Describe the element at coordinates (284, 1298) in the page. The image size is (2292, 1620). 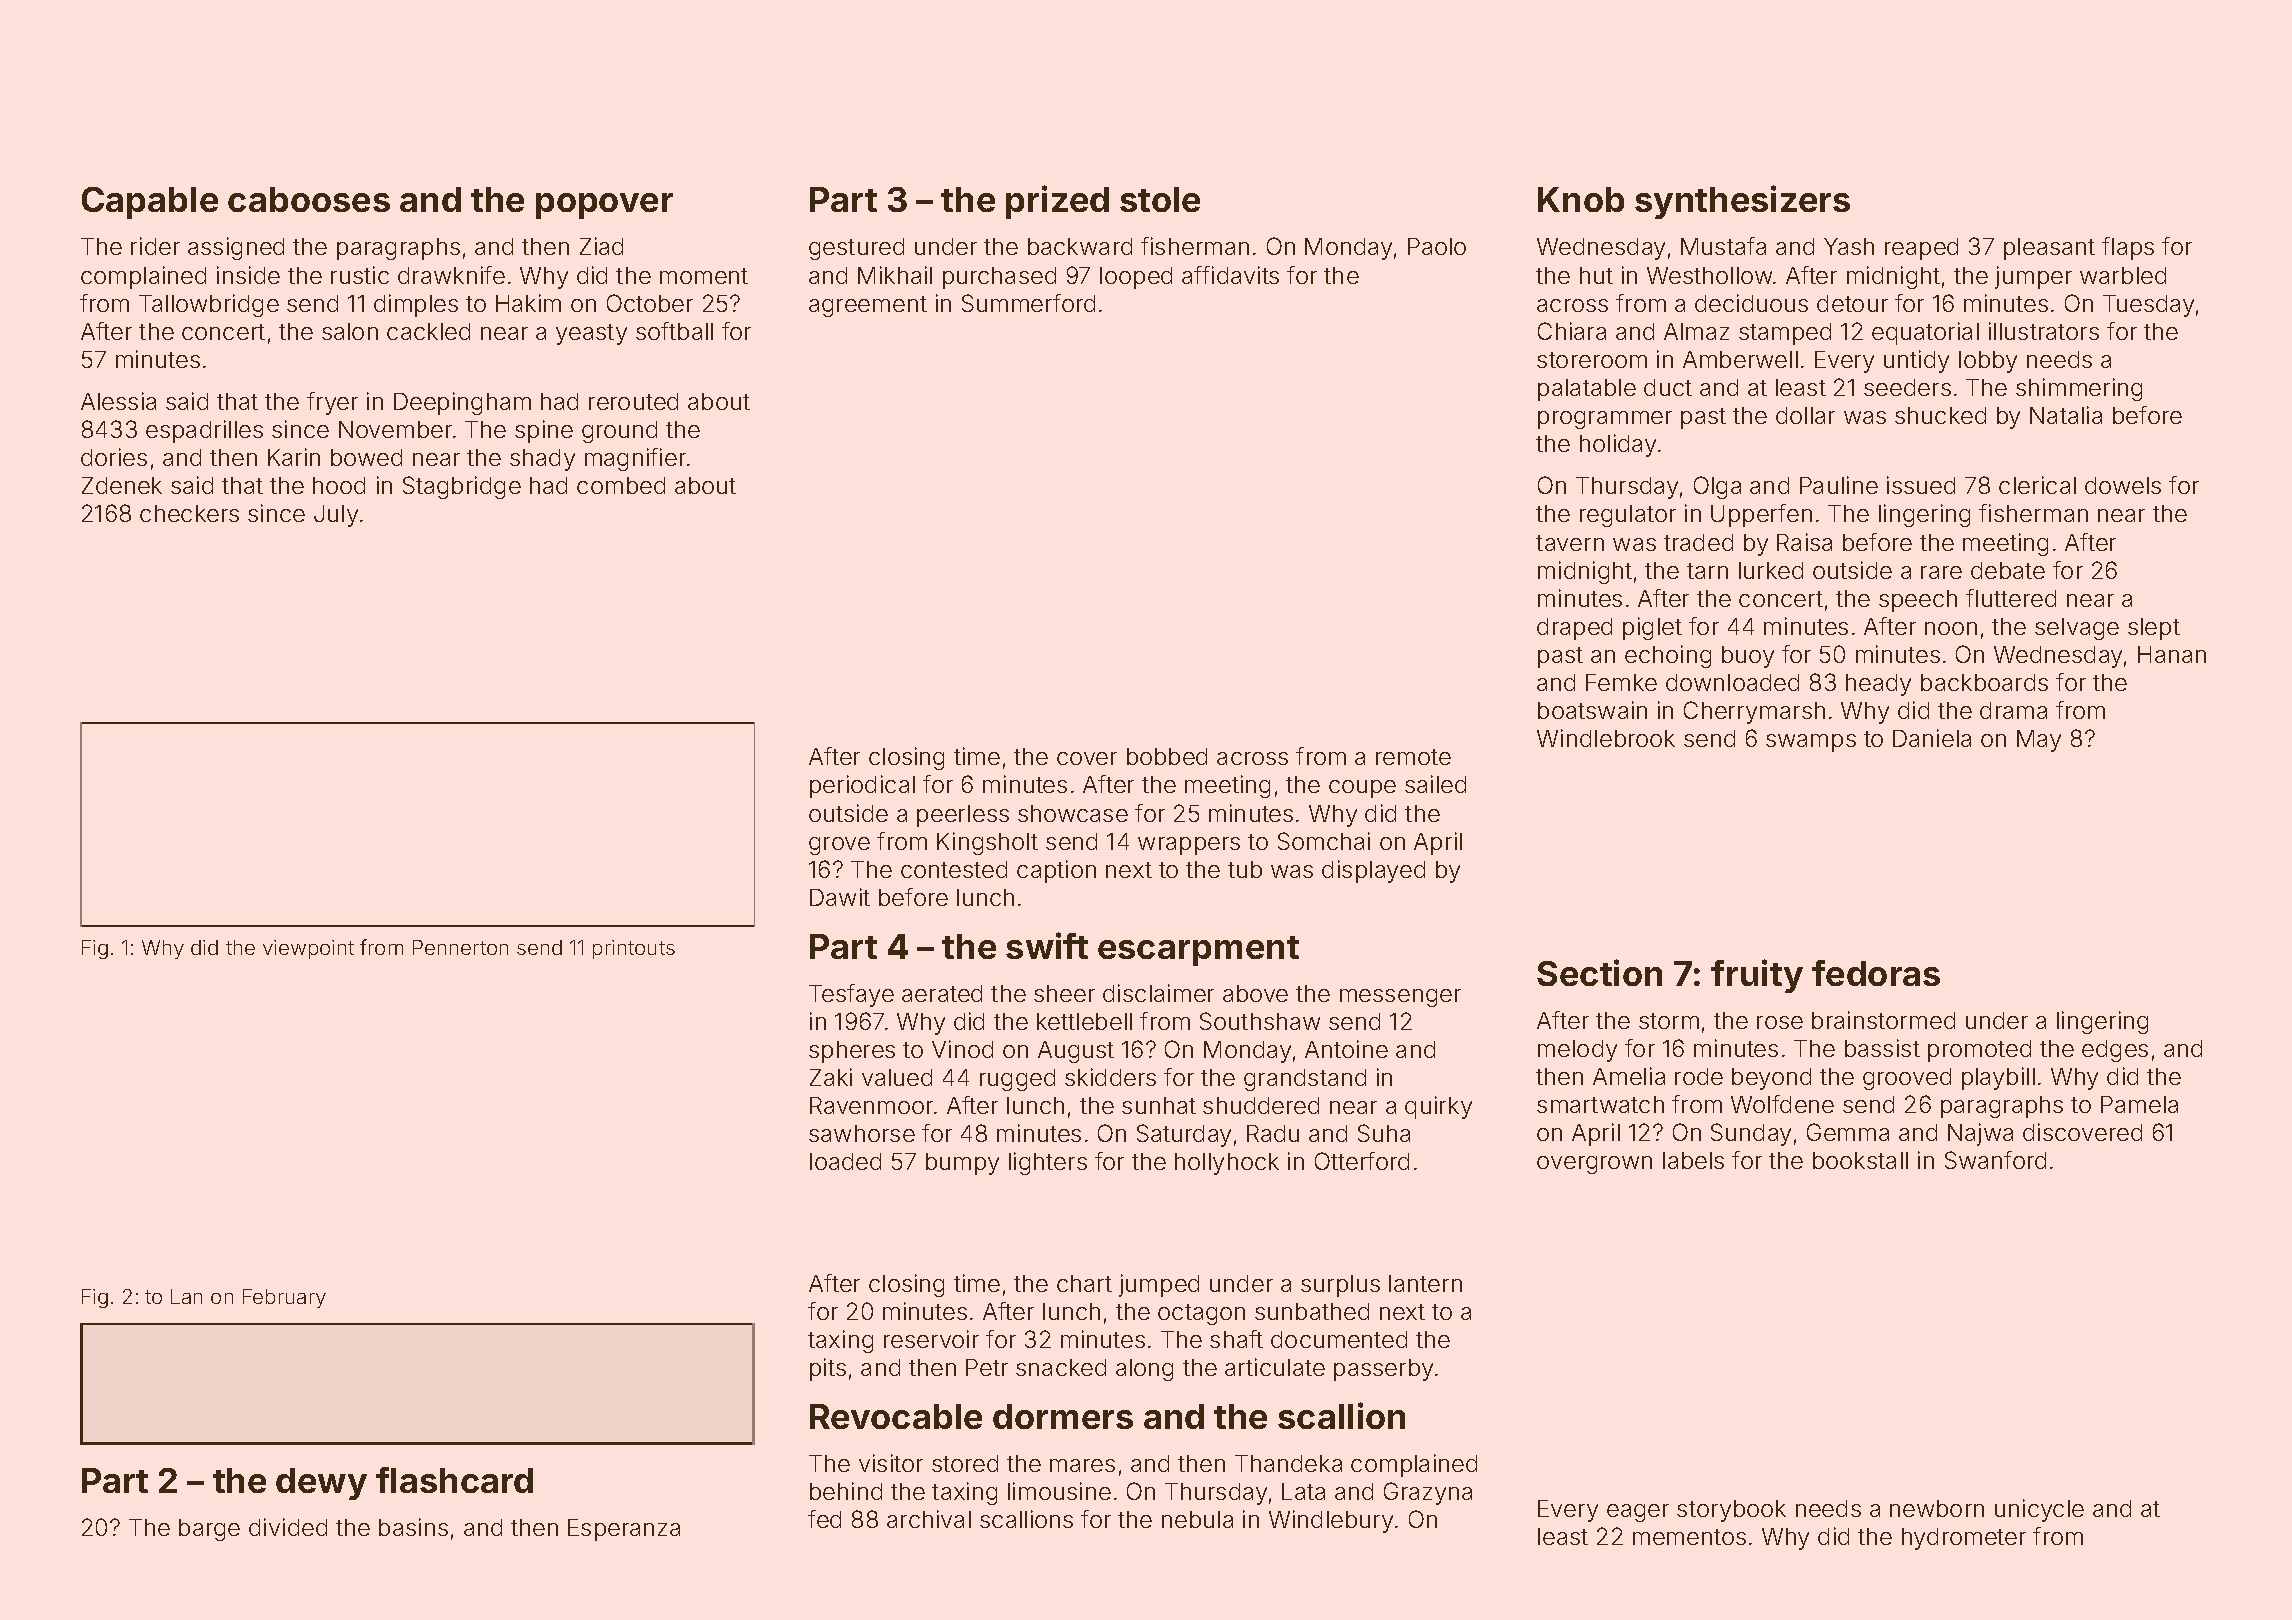
I see `February` at that location.
